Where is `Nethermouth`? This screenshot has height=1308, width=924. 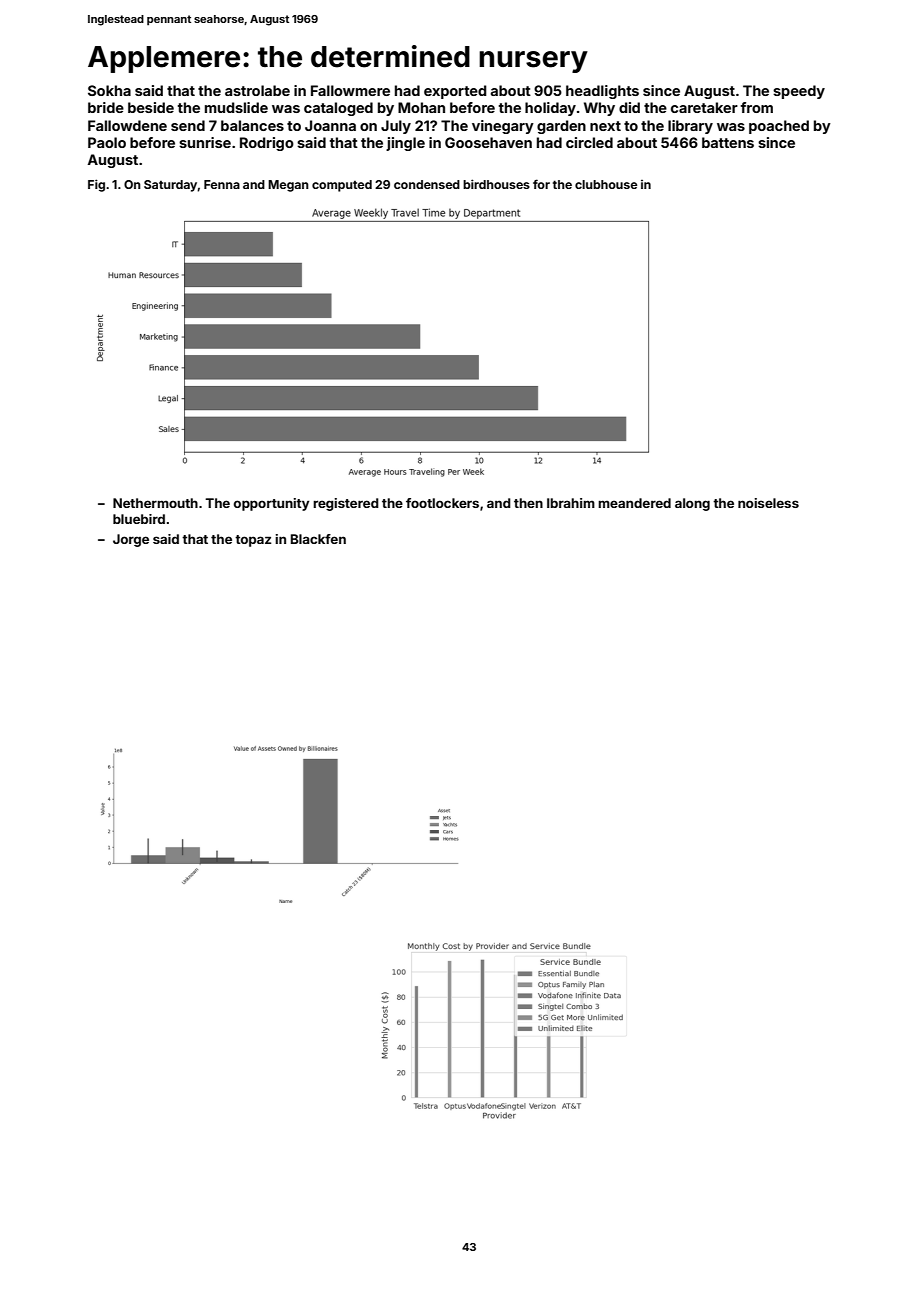 Nethermouth is located at coordinates (155, 503).
